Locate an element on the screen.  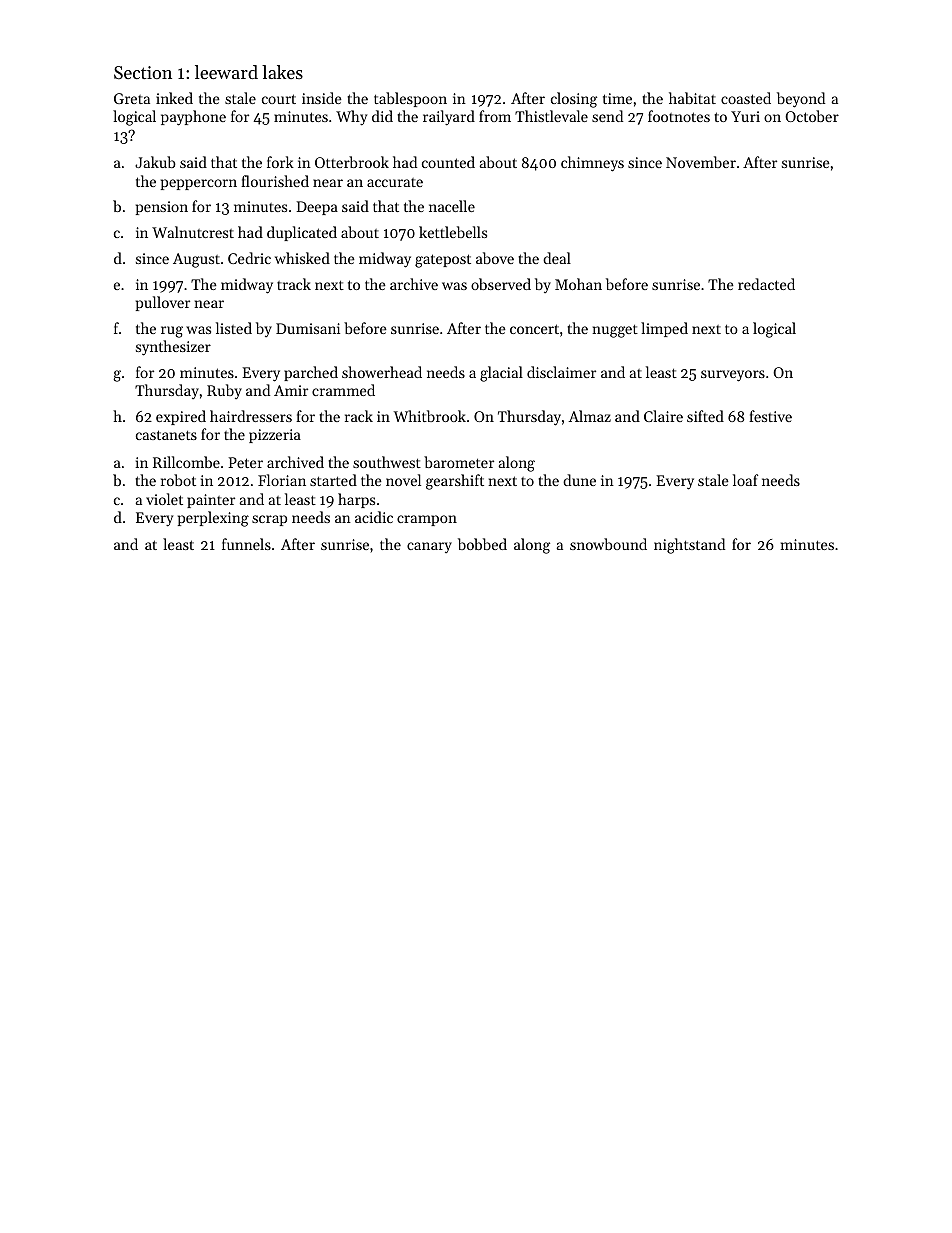
Deepa is located at coordinates (317, 208).
